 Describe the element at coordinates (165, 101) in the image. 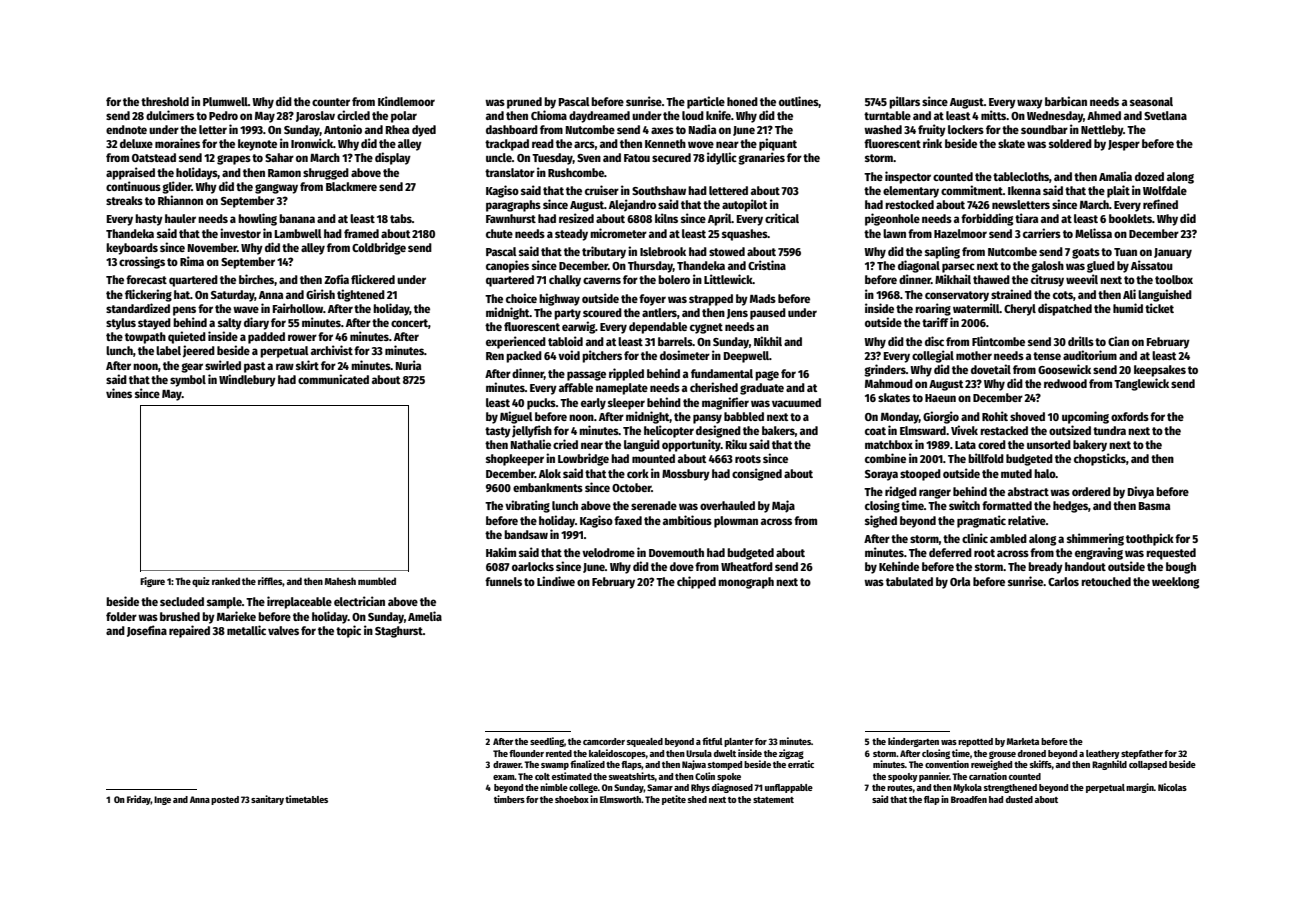

I see `threshold` at that location.
